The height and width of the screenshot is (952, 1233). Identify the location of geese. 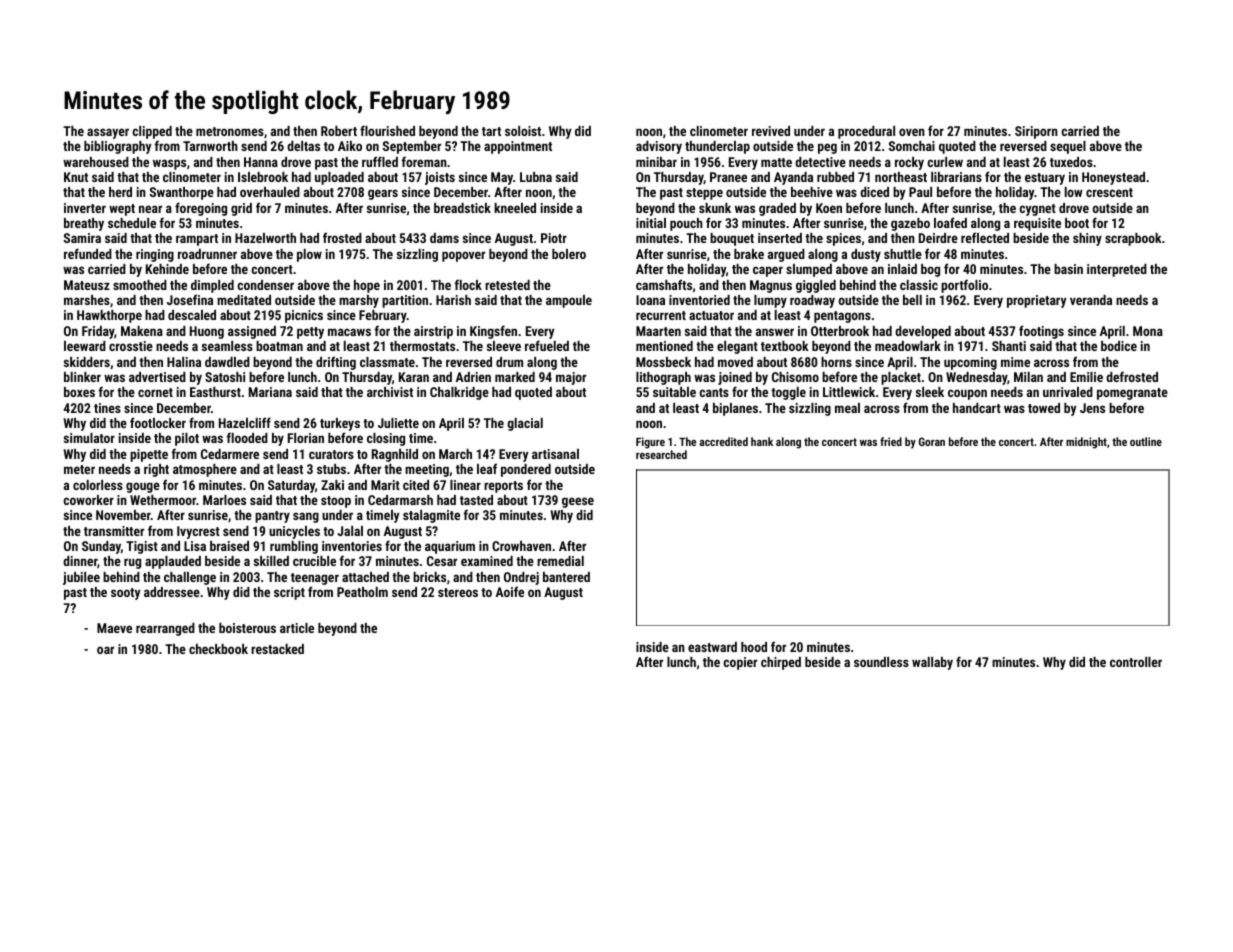
(578, 502).
